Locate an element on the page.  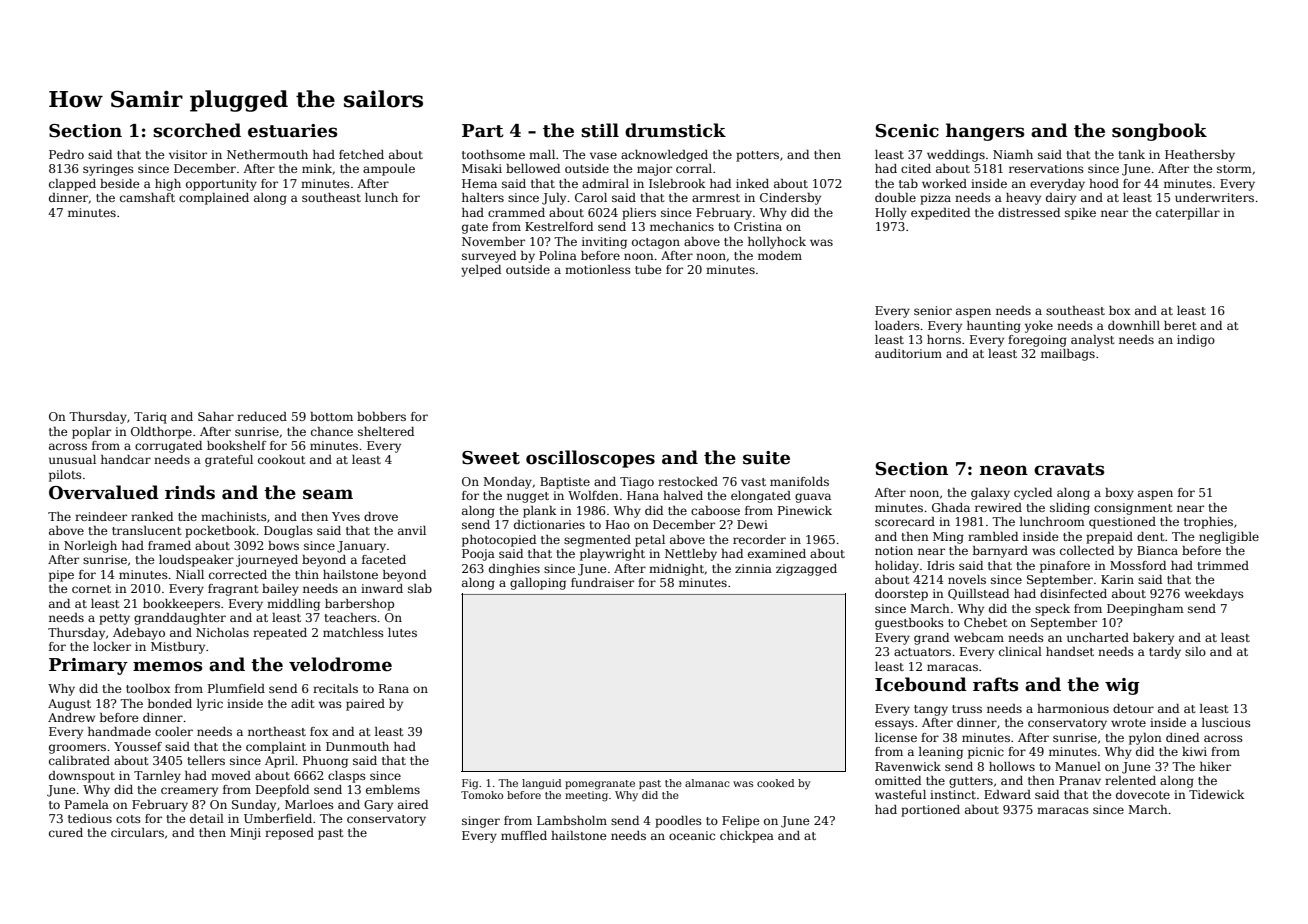
Part is located at coordinates (483, 131).
